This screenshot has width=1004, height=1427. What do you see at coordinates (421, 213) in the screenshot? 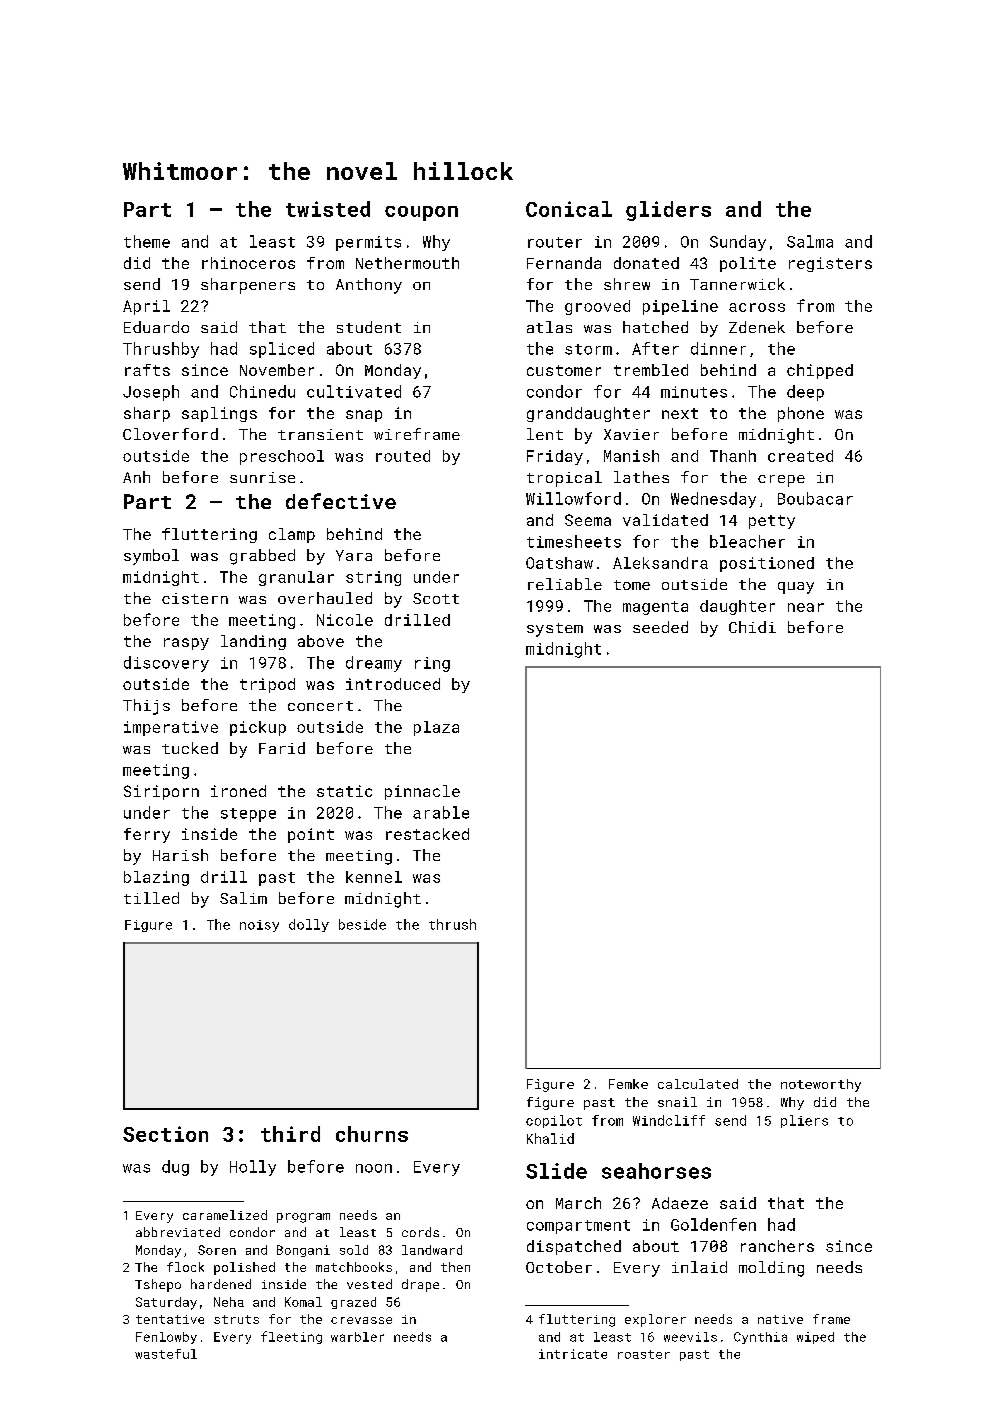
I see `coupon` at bounding box center [421, 213].
